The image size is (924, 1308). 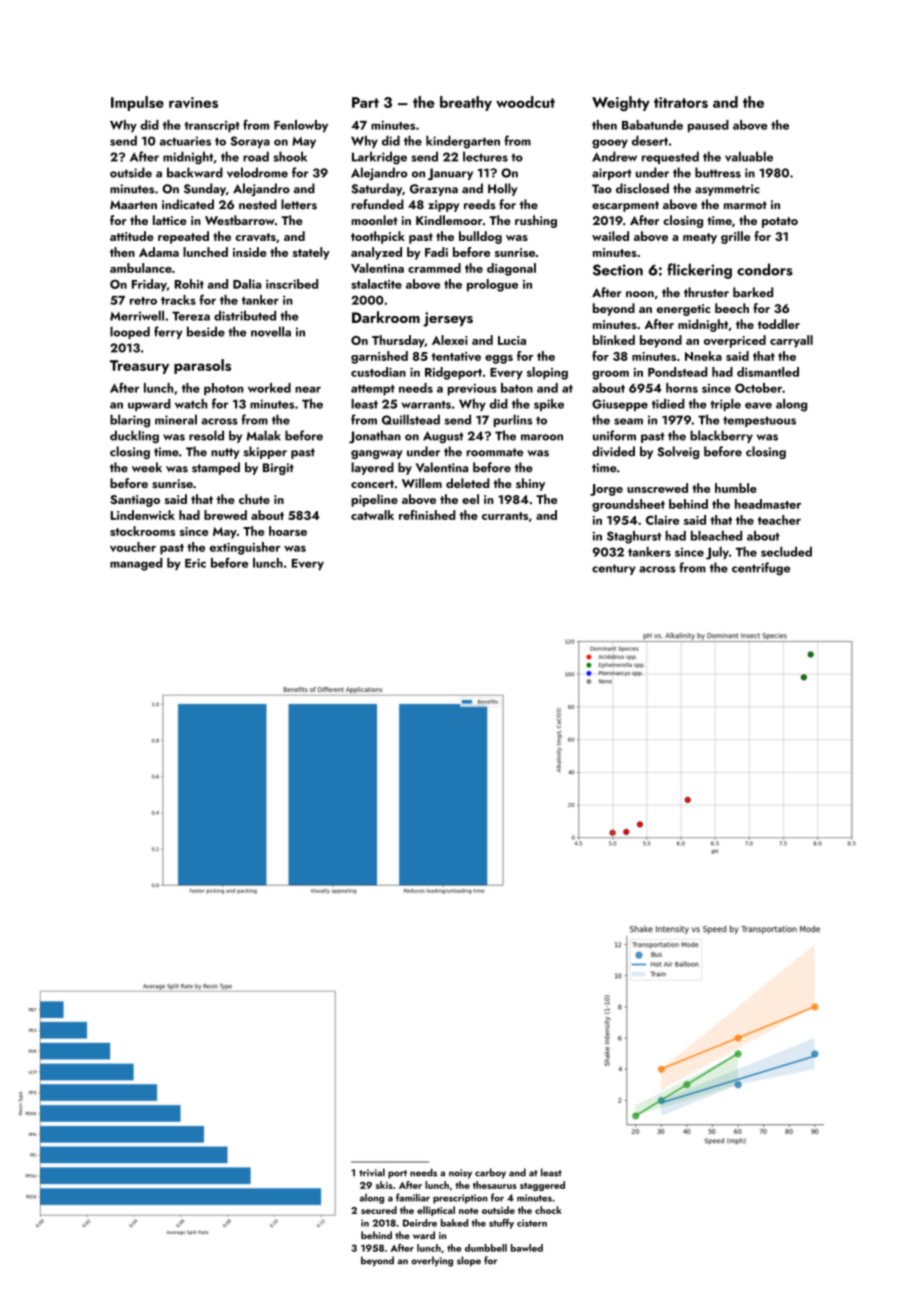 What do you see at coordinates (505, 516) in the image?
I see `currants` at bounding box center [505, 516].
